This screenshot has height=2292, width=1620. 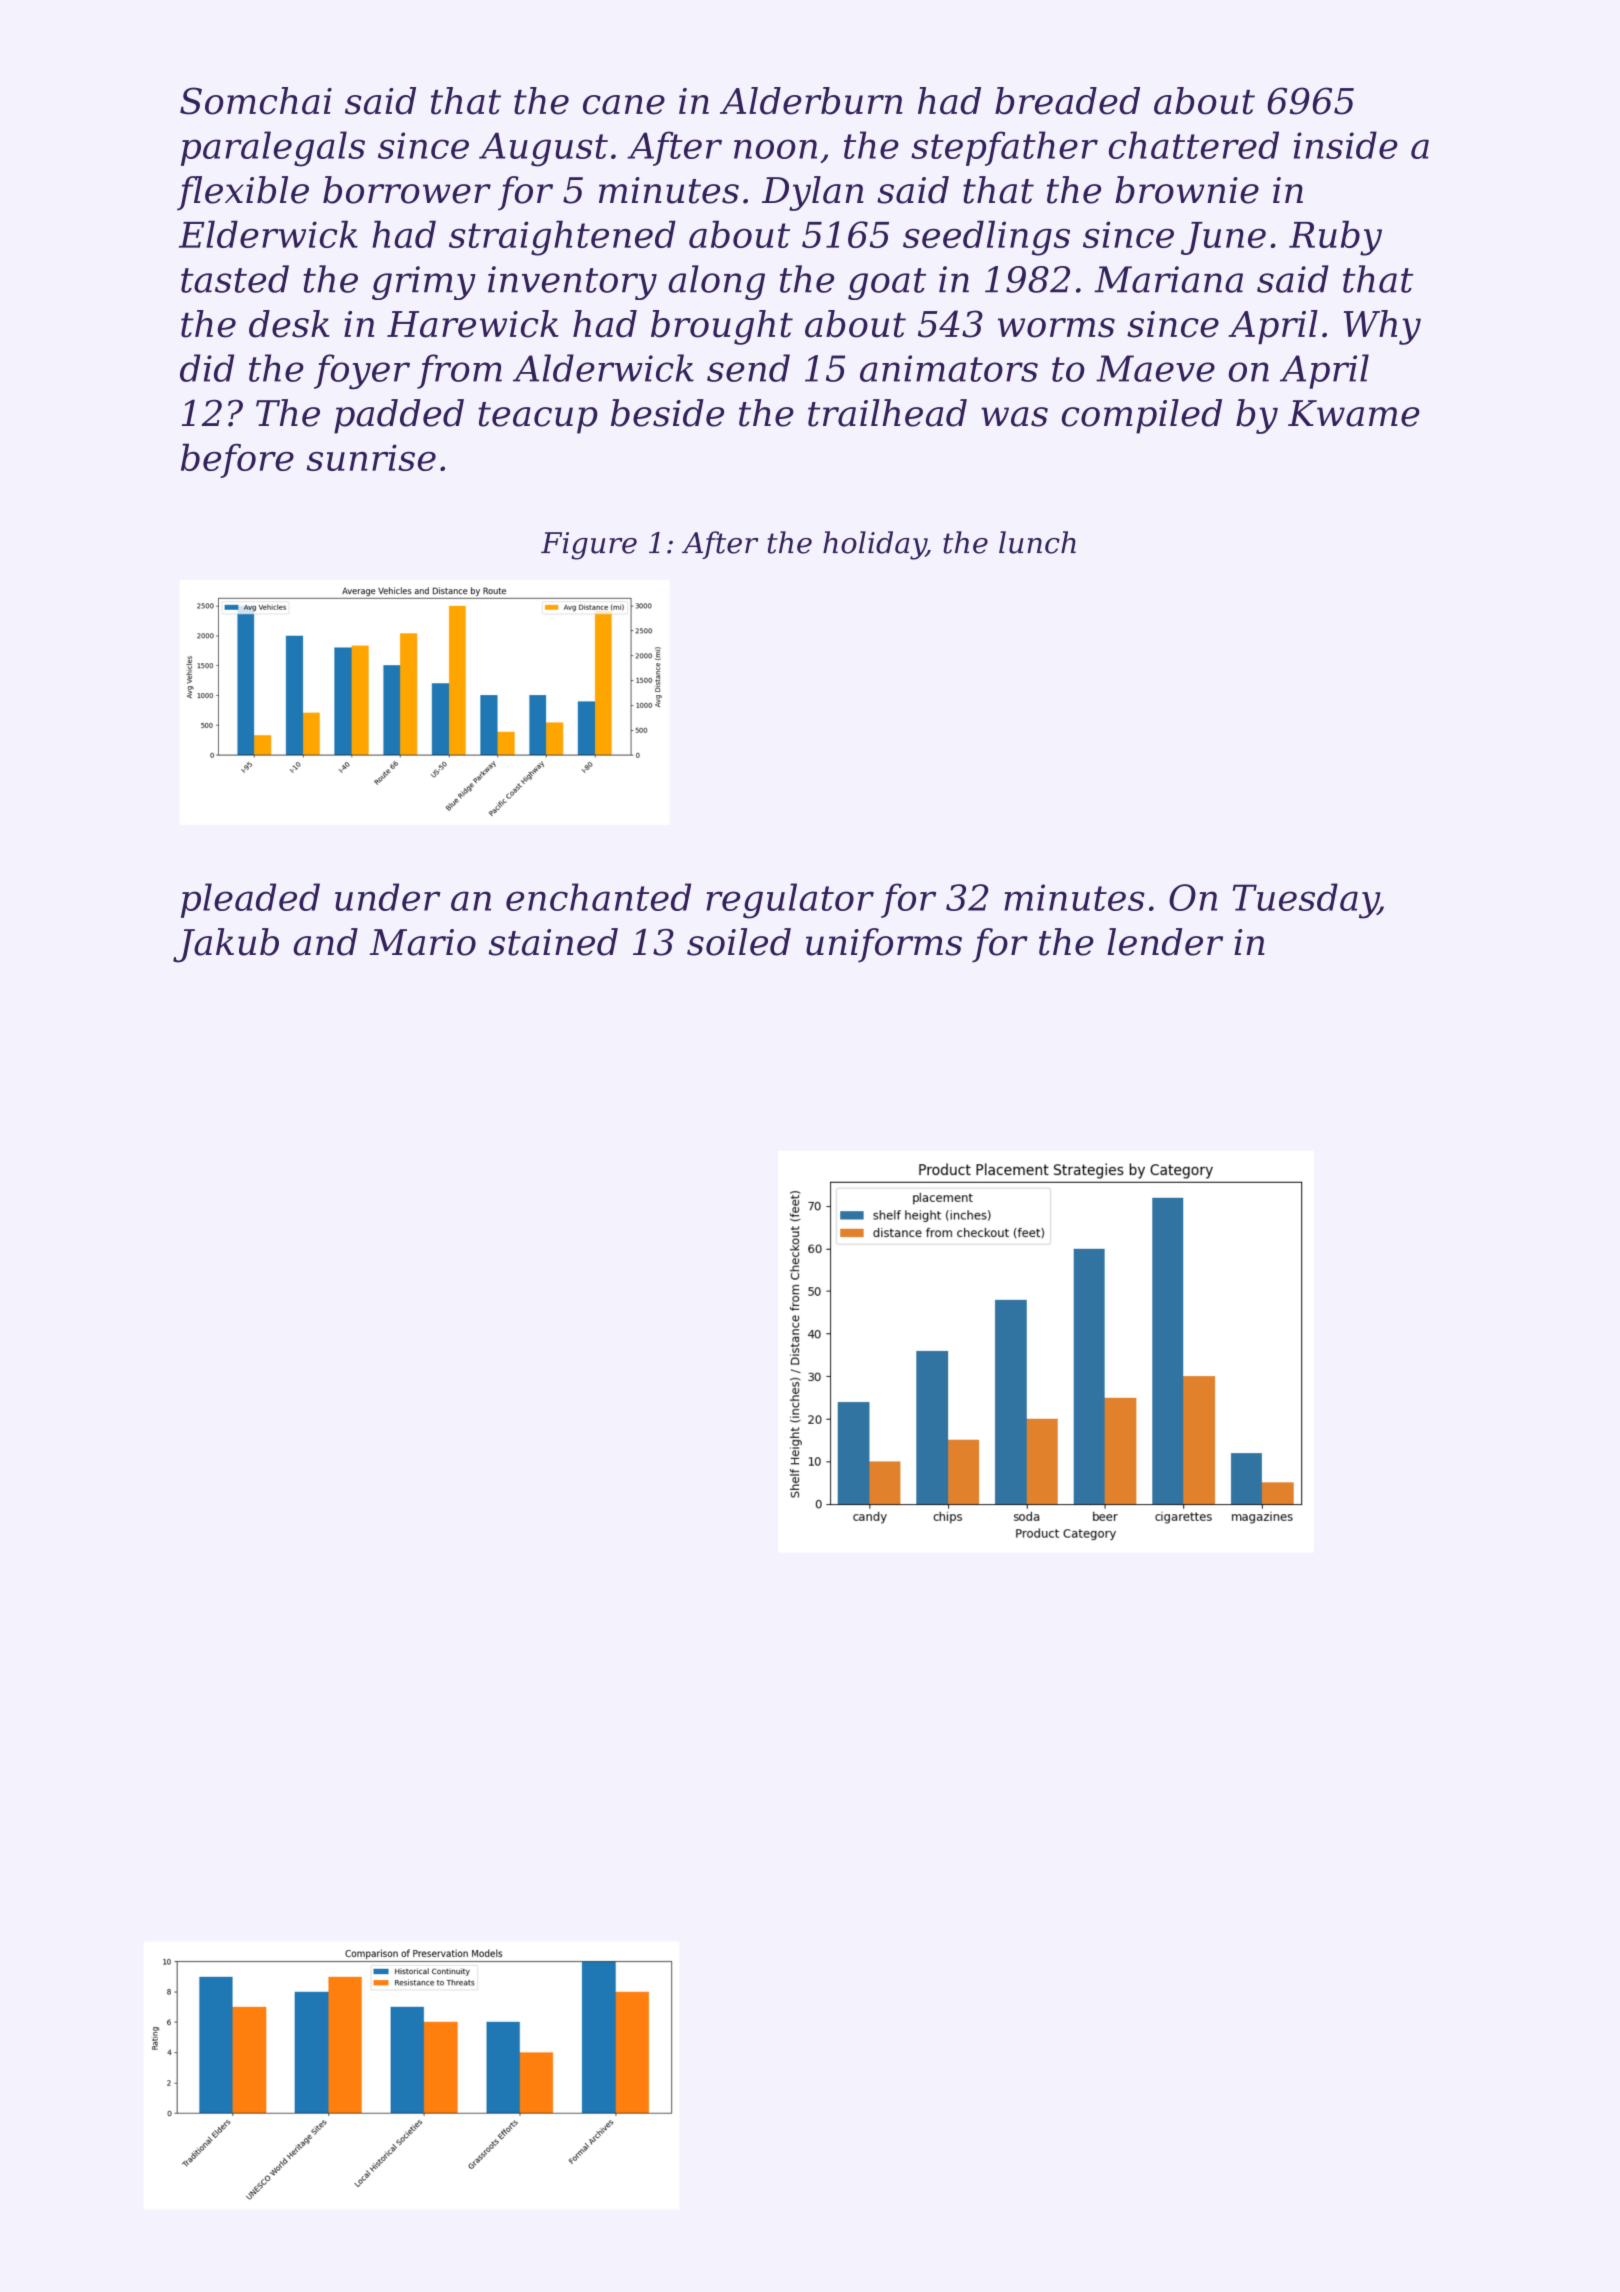 I want to click on paralegals, so click(x=273, y=149).
